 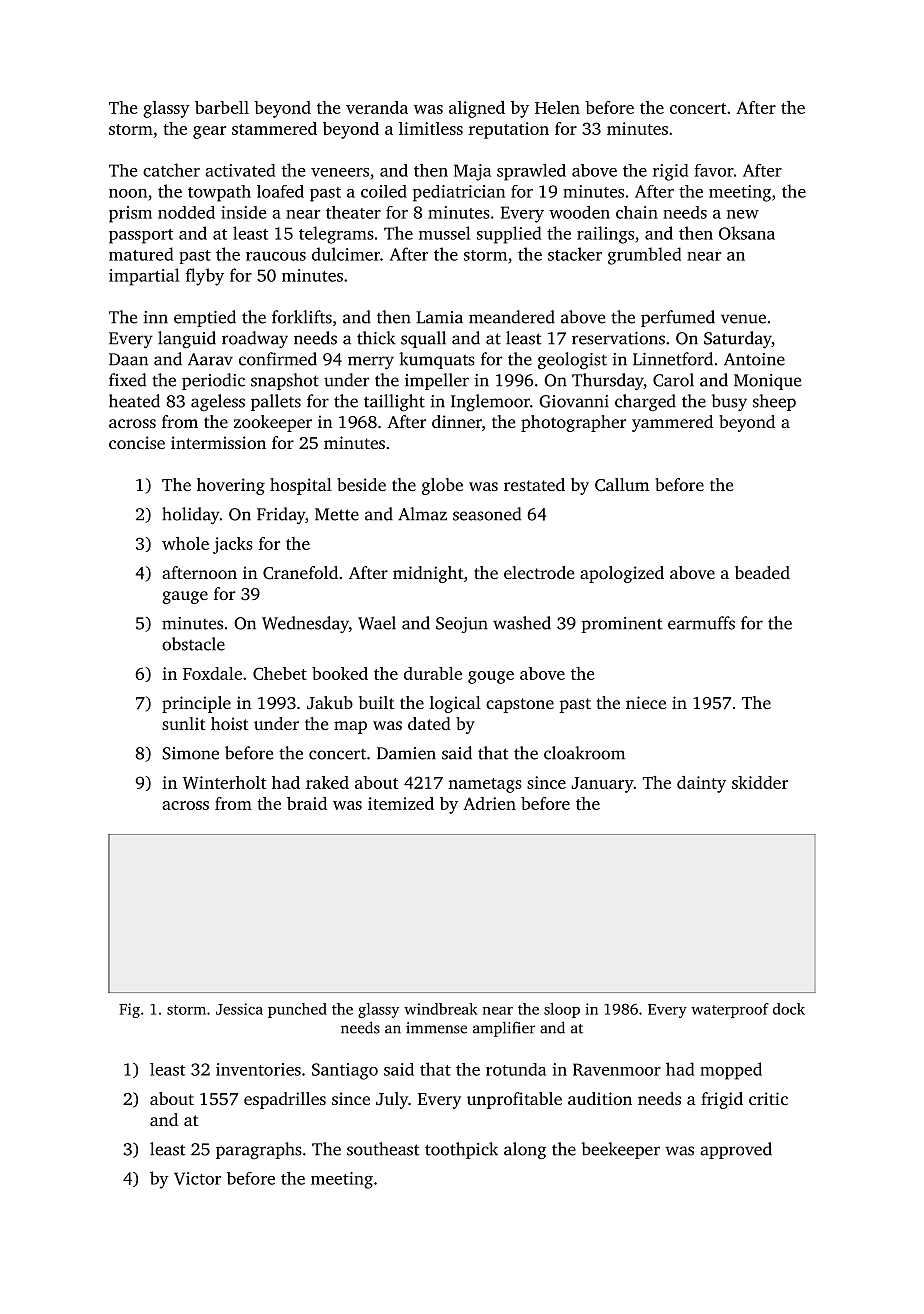 What do you see at coordinates (185, 543) in the screenshot?
I see `whole` at bounding box center [185, 543].
